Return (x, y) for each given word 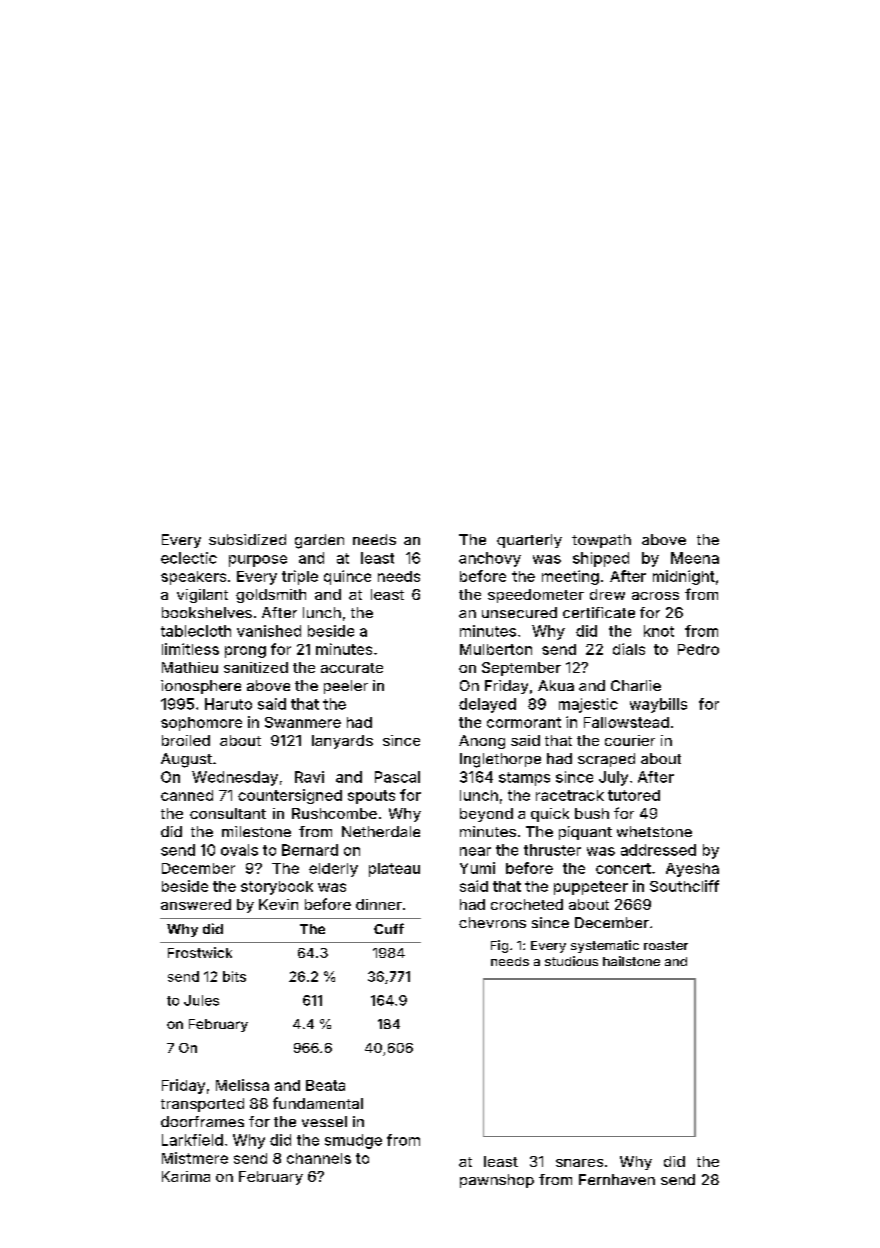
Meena (695, 558)
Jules (201, 1000)
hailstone (631, 961)
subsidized (247, 539)
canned (187, 795)
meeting (570, 577)
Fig (499, 946)
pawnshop (497, 1181)
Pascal (397, 777)
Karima (186, 1176)
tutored (634, 795)
